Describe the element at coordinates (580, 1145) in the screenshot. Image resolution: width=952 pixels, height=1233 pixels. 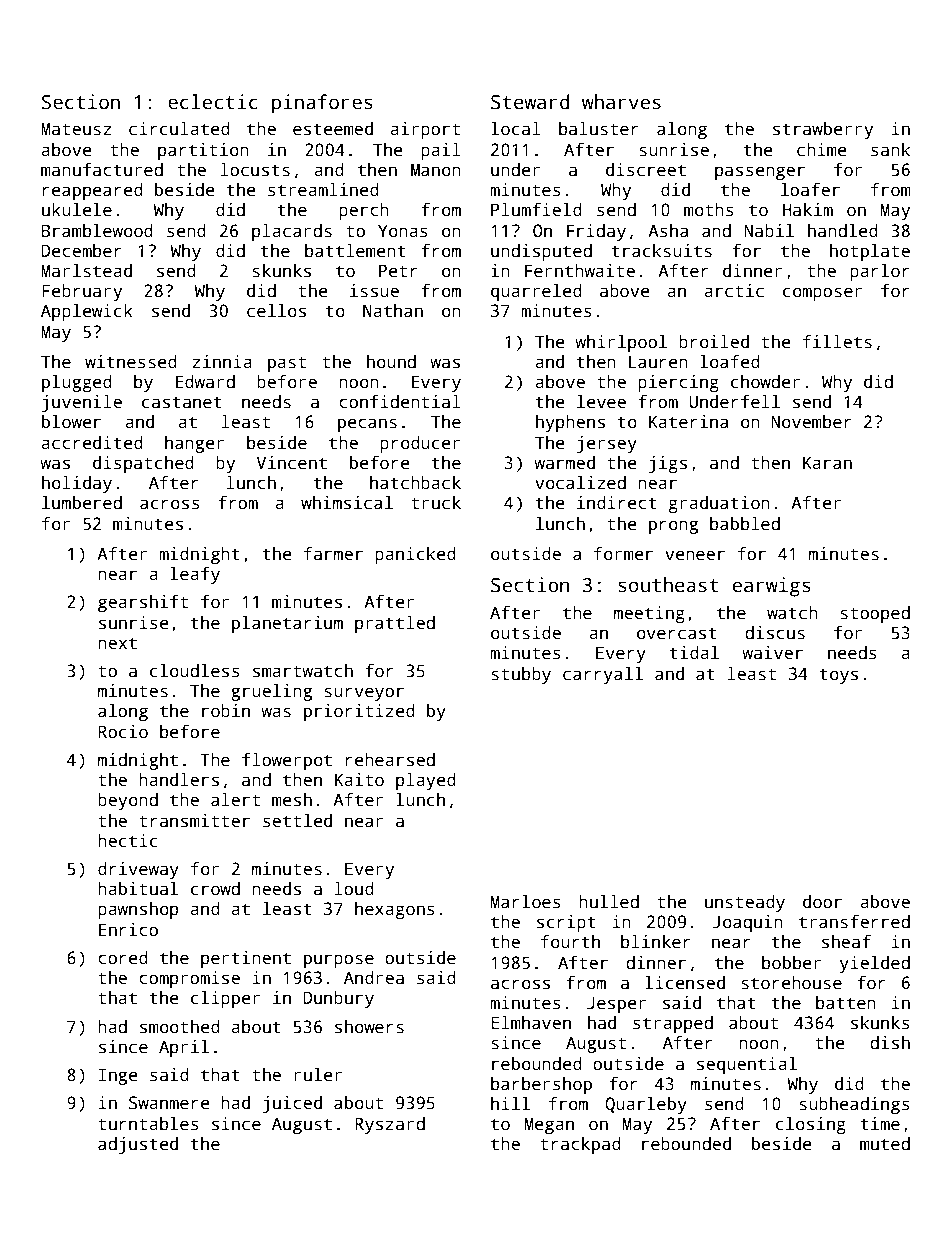
I see `trackpad` at that location.
